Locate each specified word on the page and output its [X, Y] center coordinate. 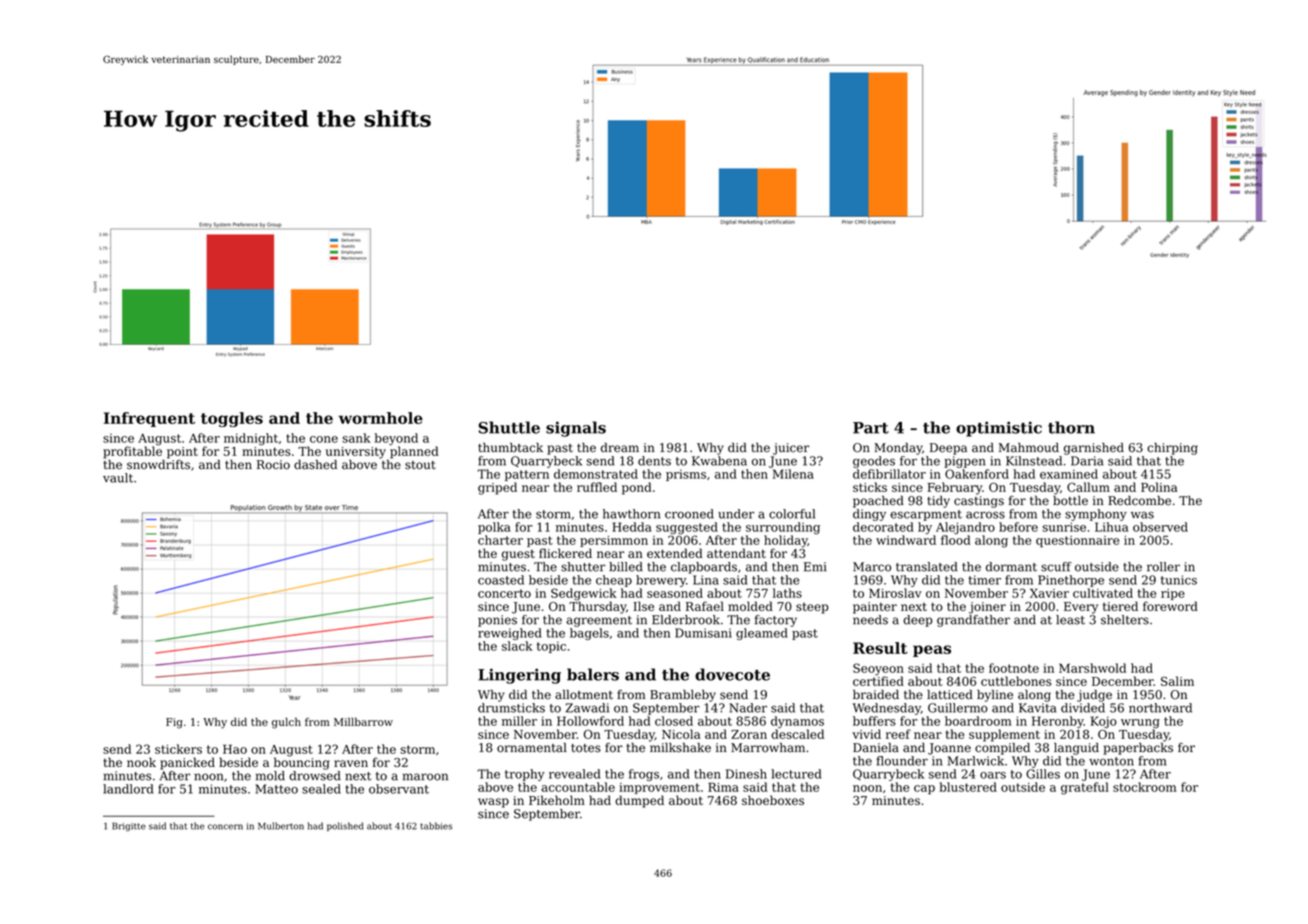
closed [674, 721]
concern [225, 827]
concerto [504, 593]
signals [576, 429]
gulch [286, 723]
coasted [501, 580]
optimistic [999, 429]
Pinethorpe [1071, 581]
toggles [232, 419]
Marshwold [1092, 668]
